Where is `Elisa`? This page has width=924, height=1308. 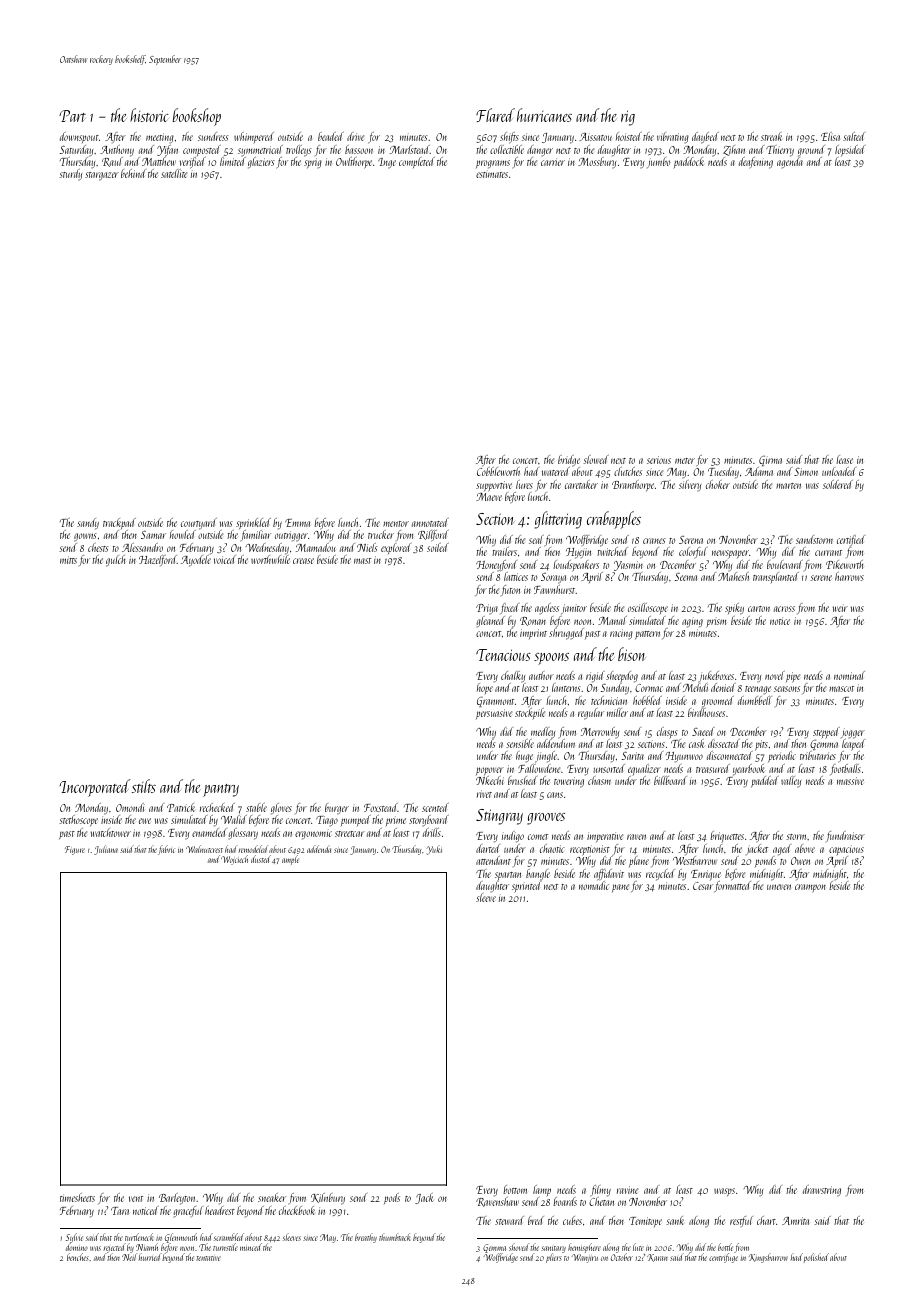
Elisa is located at coordinates (830, 136).
